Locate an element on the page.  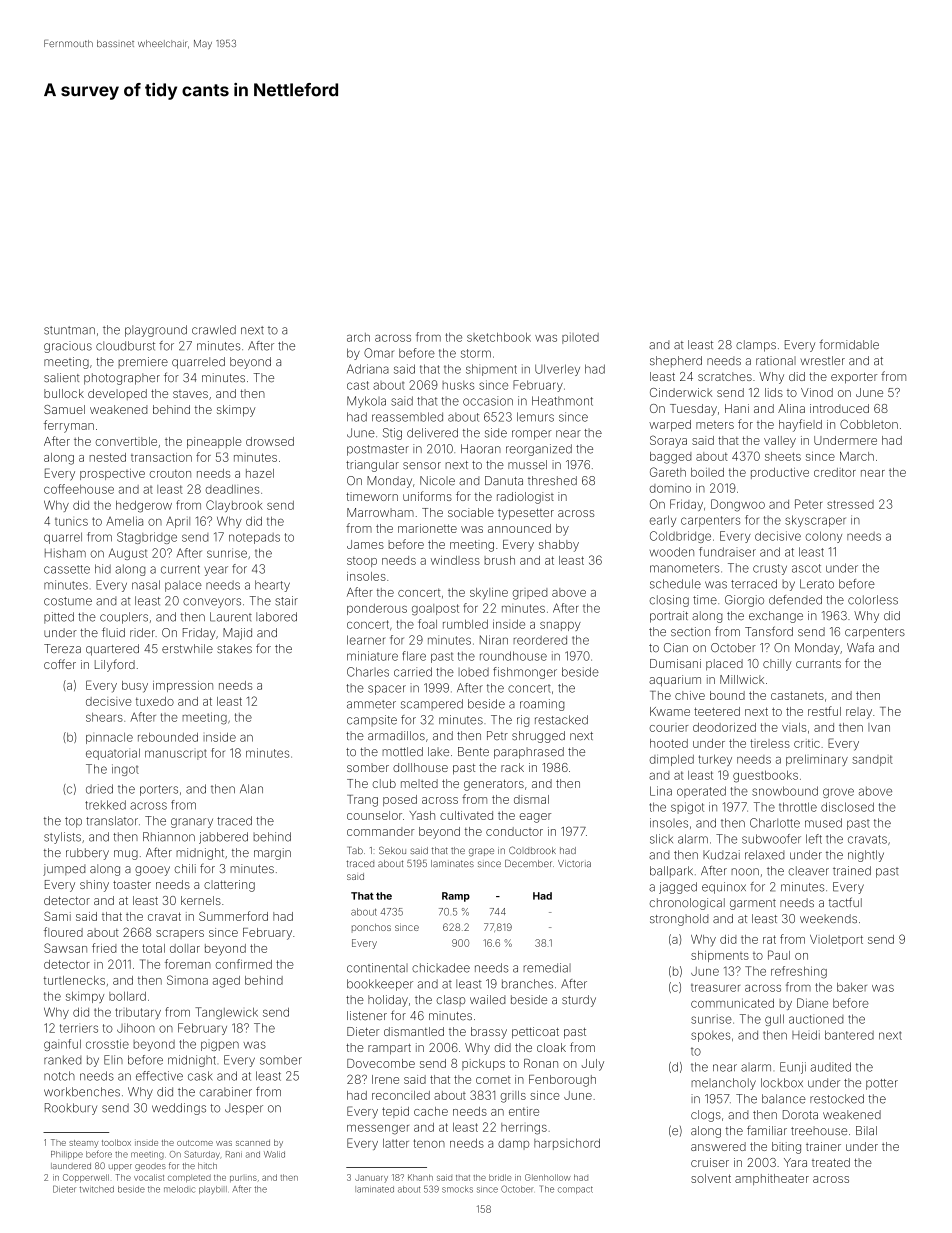
vocalist is located at coordinates (149, 1177).
